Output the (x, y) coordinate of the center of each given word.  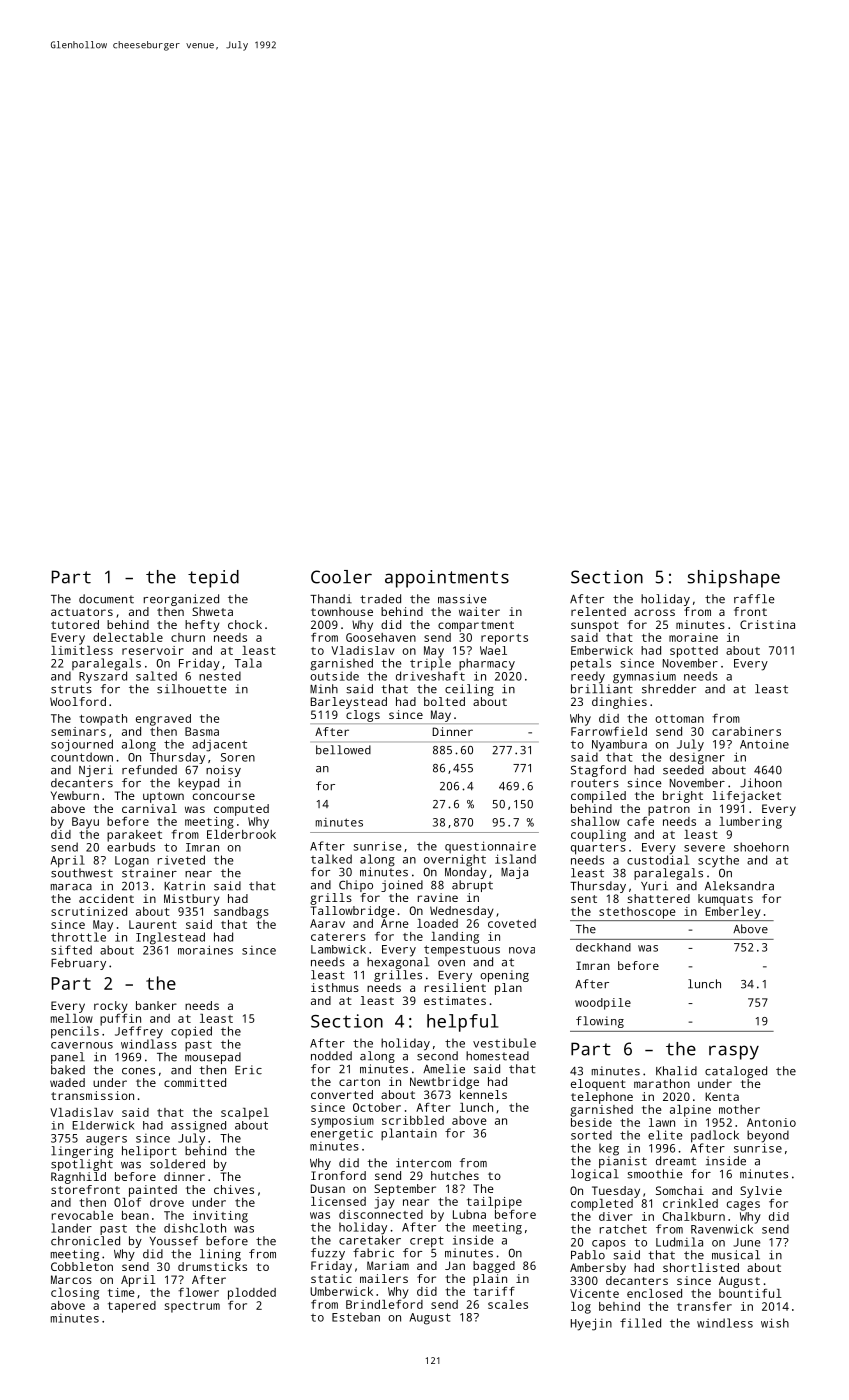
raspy (734, 1052)
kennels (483, 1094)
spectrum (192, 1307)
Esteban (356, 1317)
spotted (694, 652)
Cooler (341, 577)
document (106, 599)
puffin (120, 1020)
